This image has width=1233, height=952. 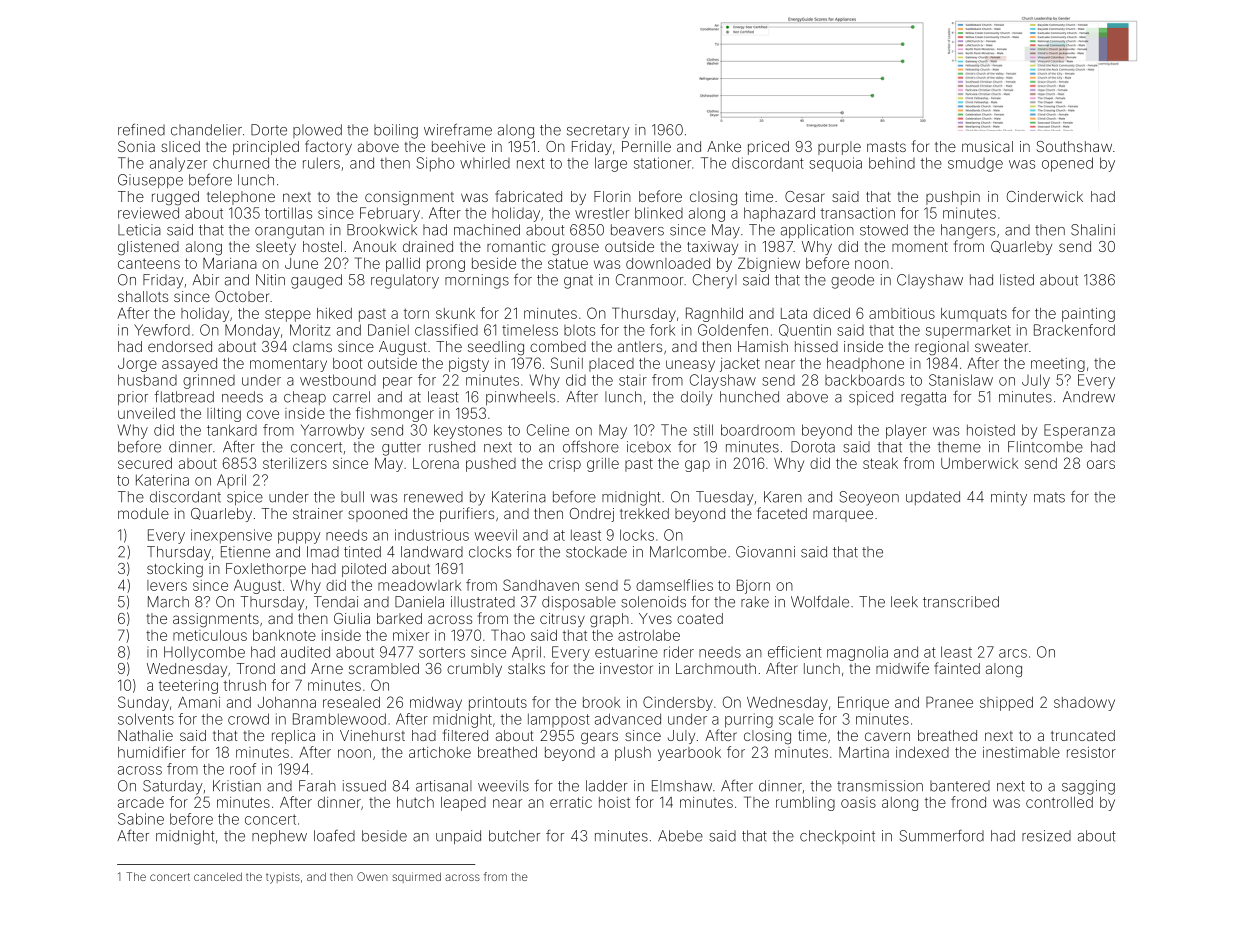 What do you see at coordinates (678, 703) in the image?
I see `Cindersby` at bounding box center [678, 703].
